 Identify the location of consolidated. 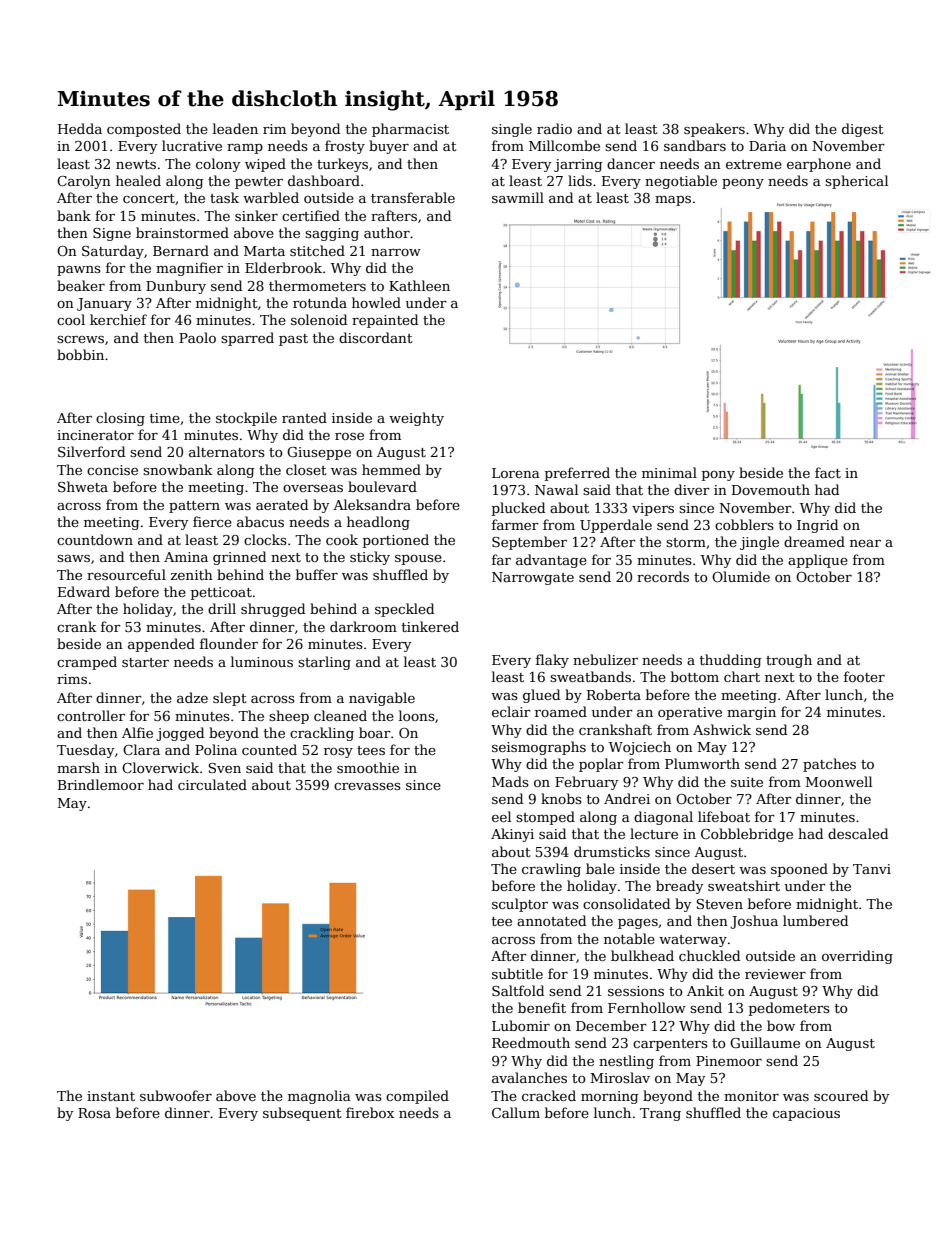
(626, 903).
